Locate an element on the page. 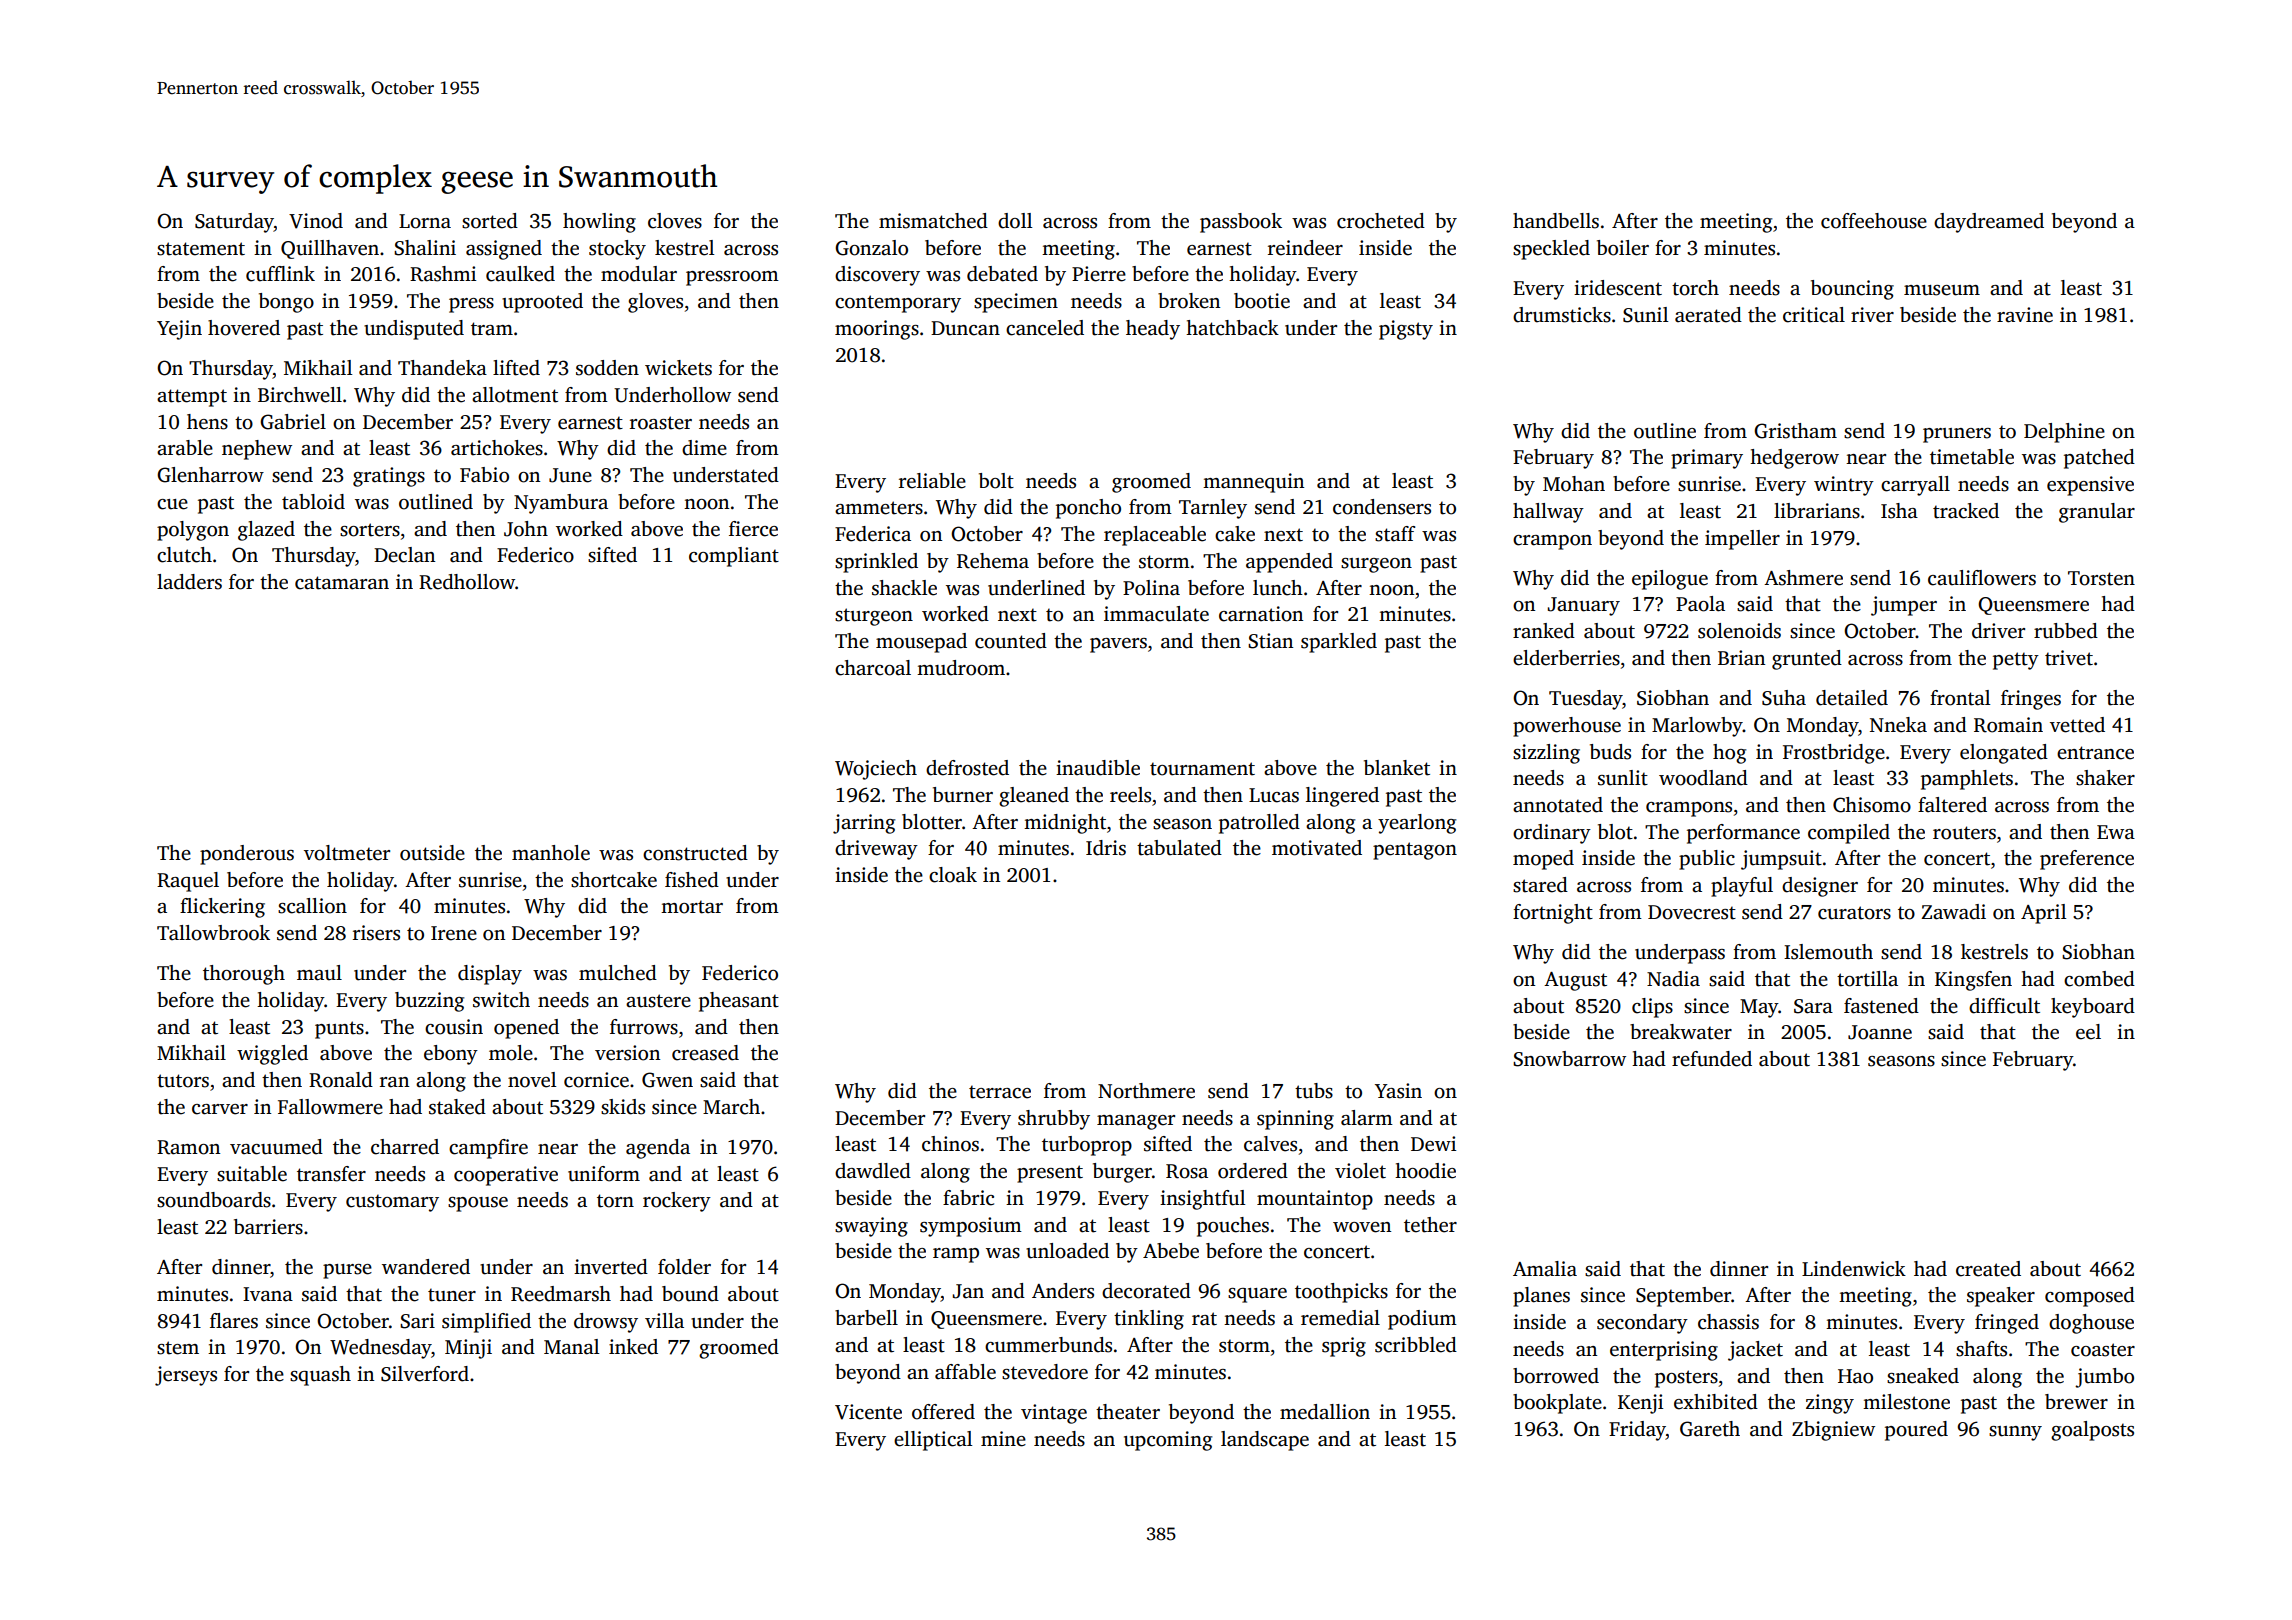 Image resolution: width=2292 pixels, height=1620 pixels. refunded is located at coordinates (1712, 1059).
